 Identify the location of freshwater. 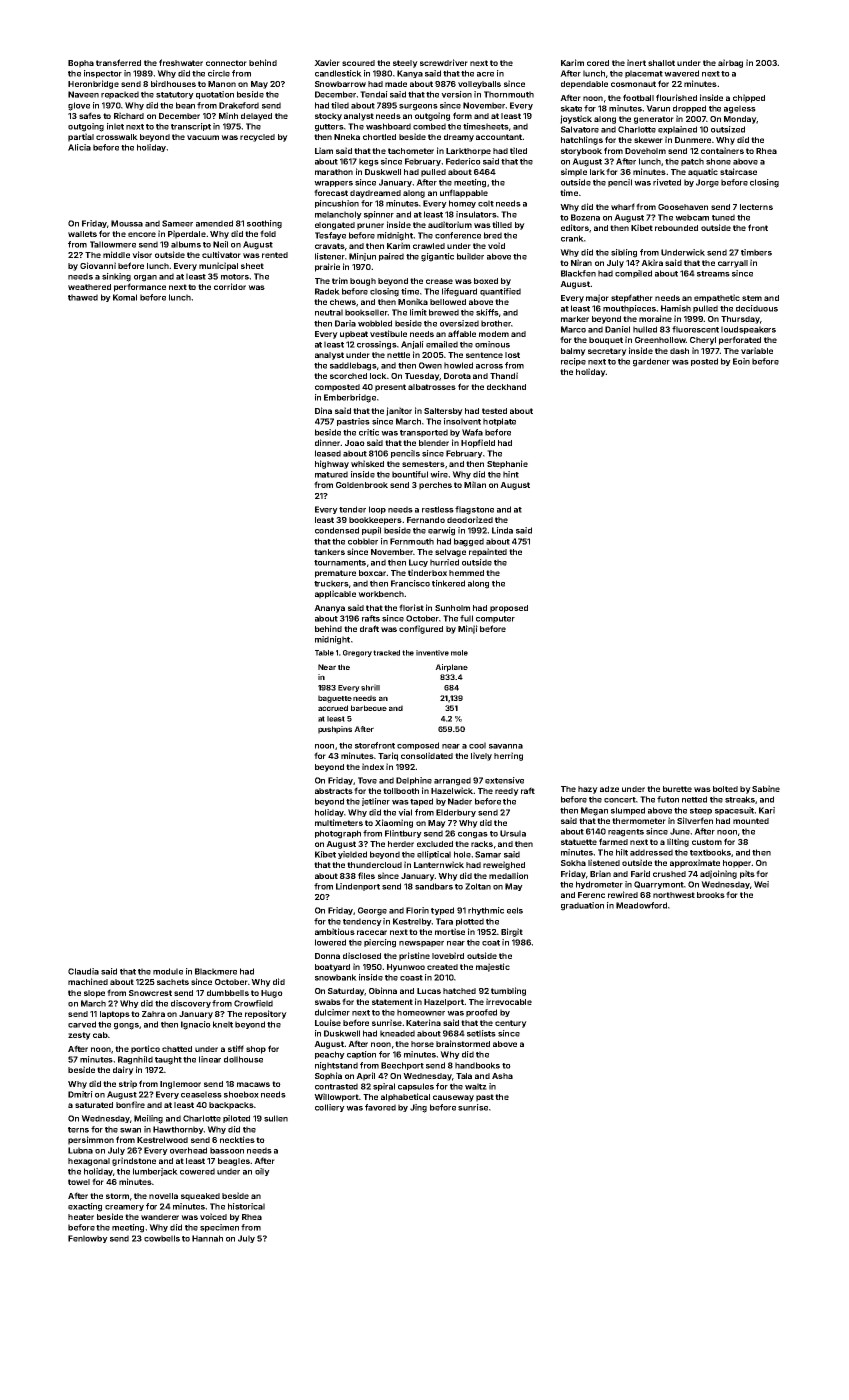
(181, 62).
